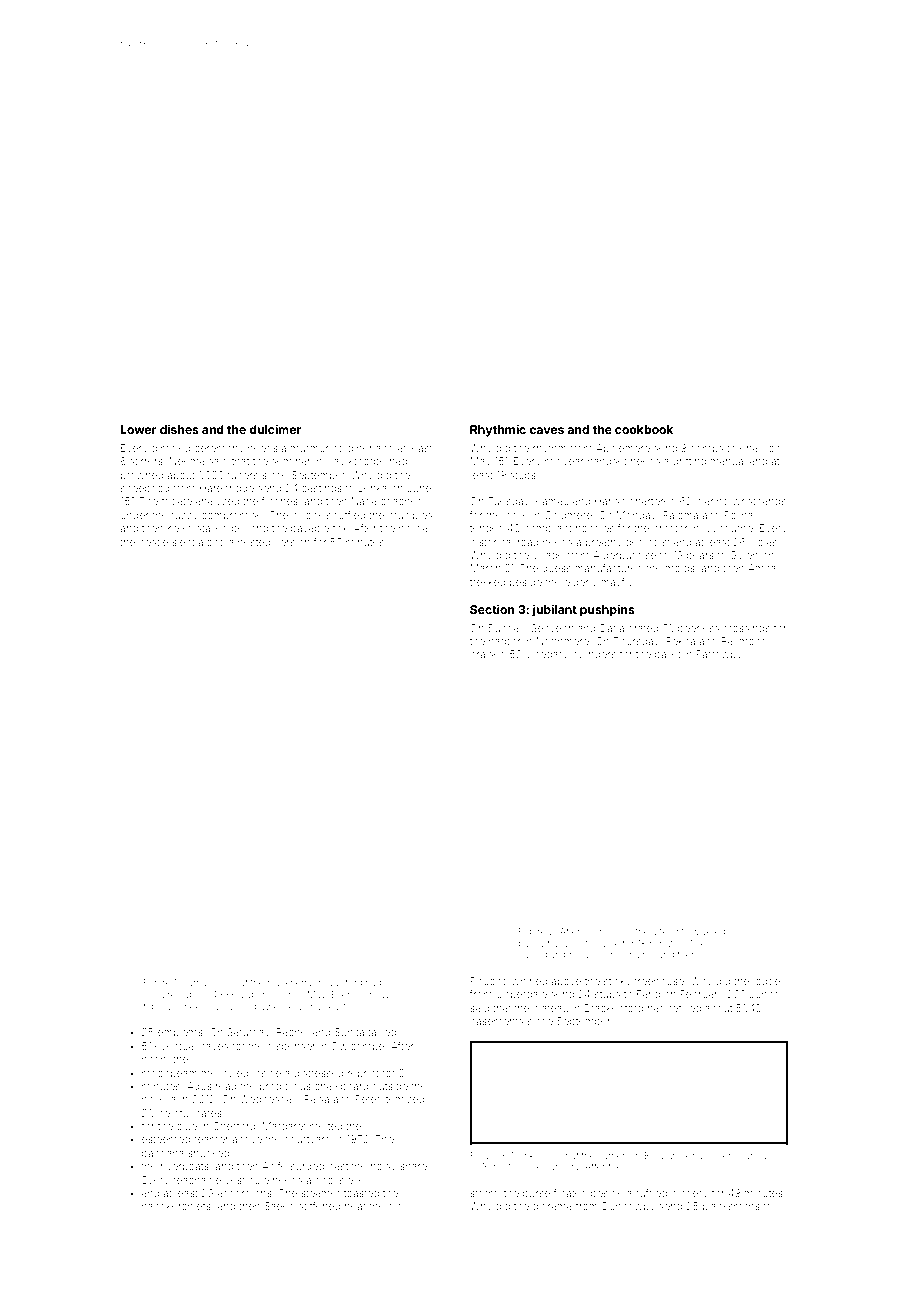 The image size is (908, 1316). I want to click on Farrowby, so click(719, 655).
